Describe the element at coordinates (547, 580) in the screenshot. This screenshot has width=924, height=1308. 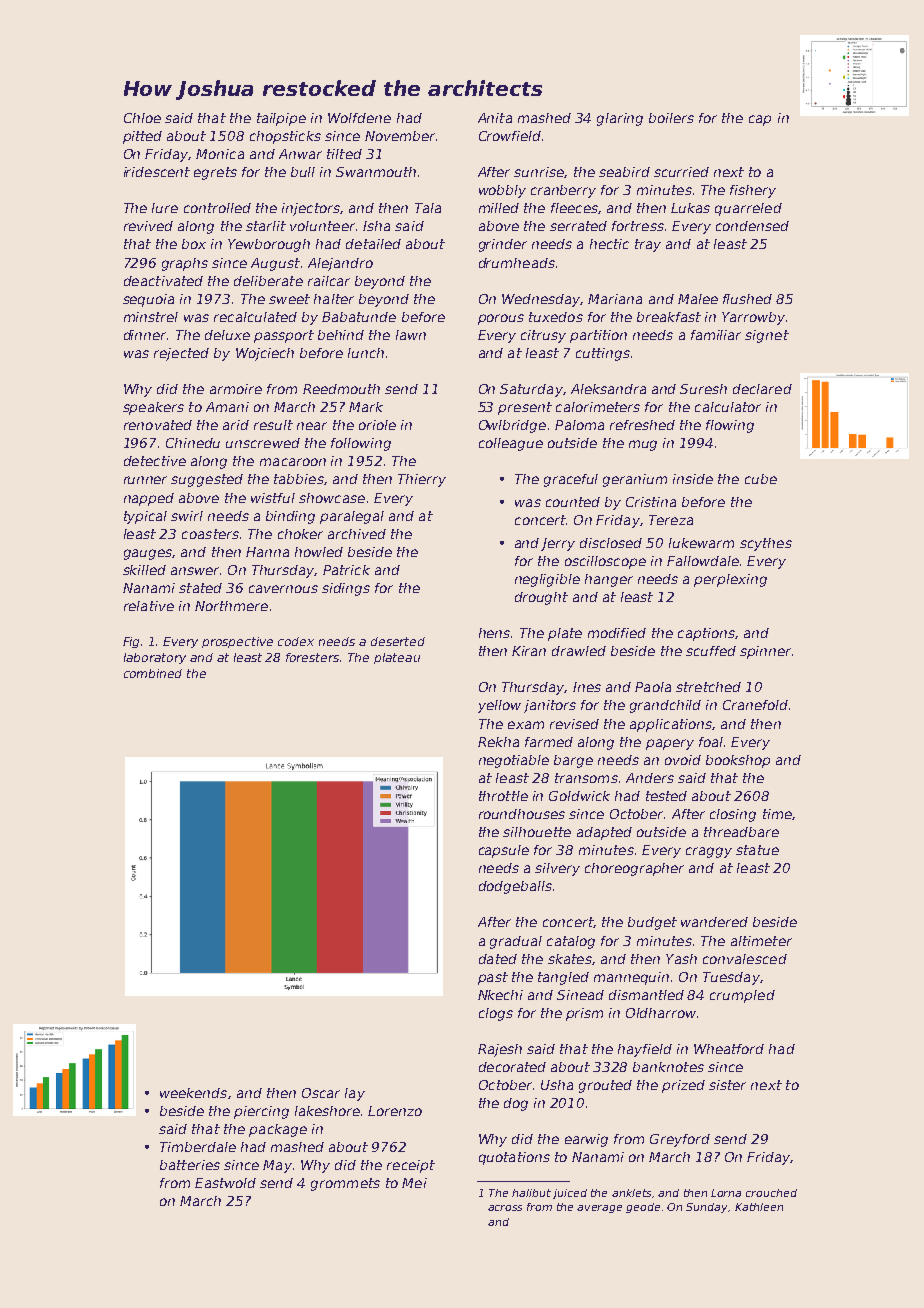
I see `negligible` at that location.
